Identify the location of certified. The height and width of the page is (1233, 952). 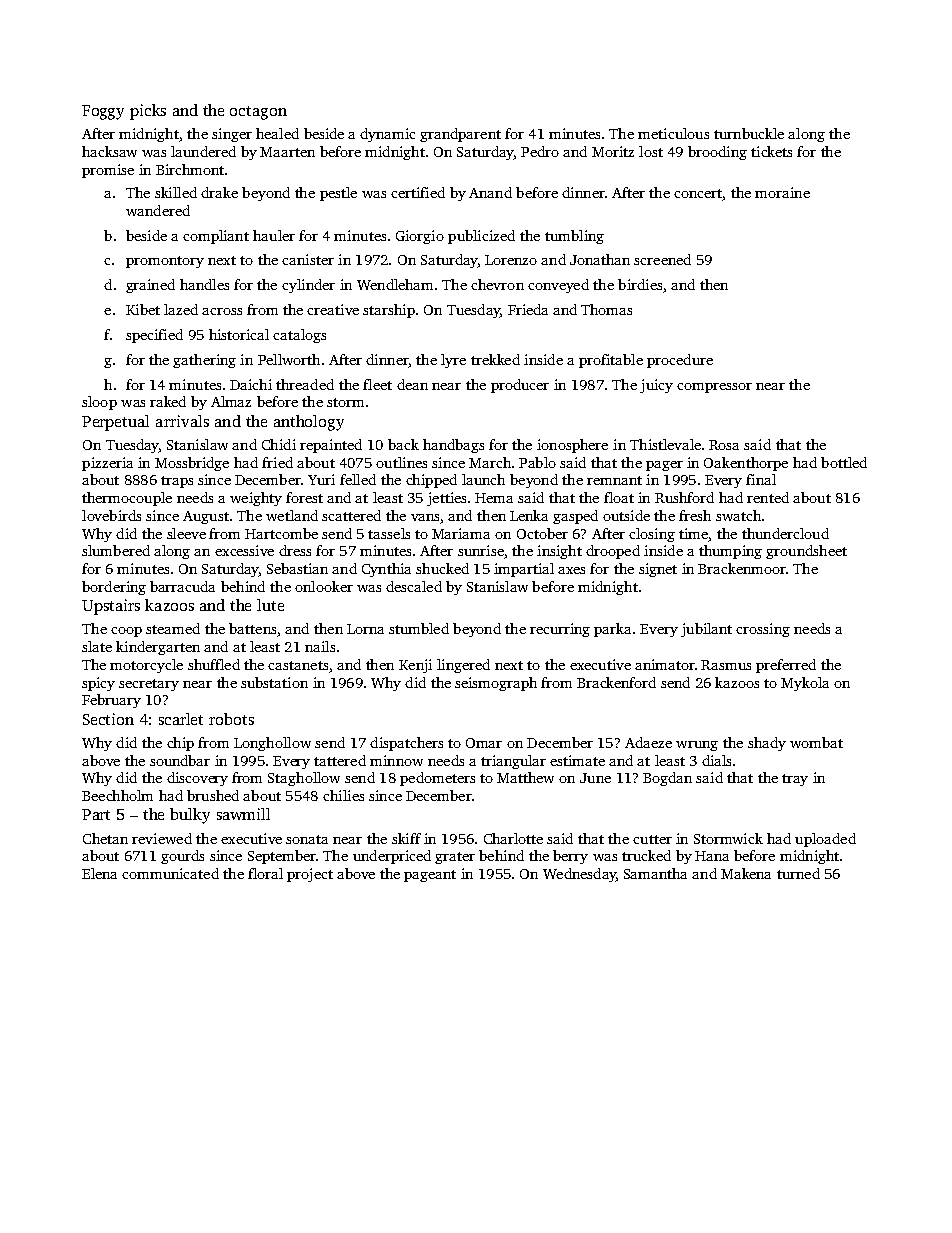
(418, 192).
